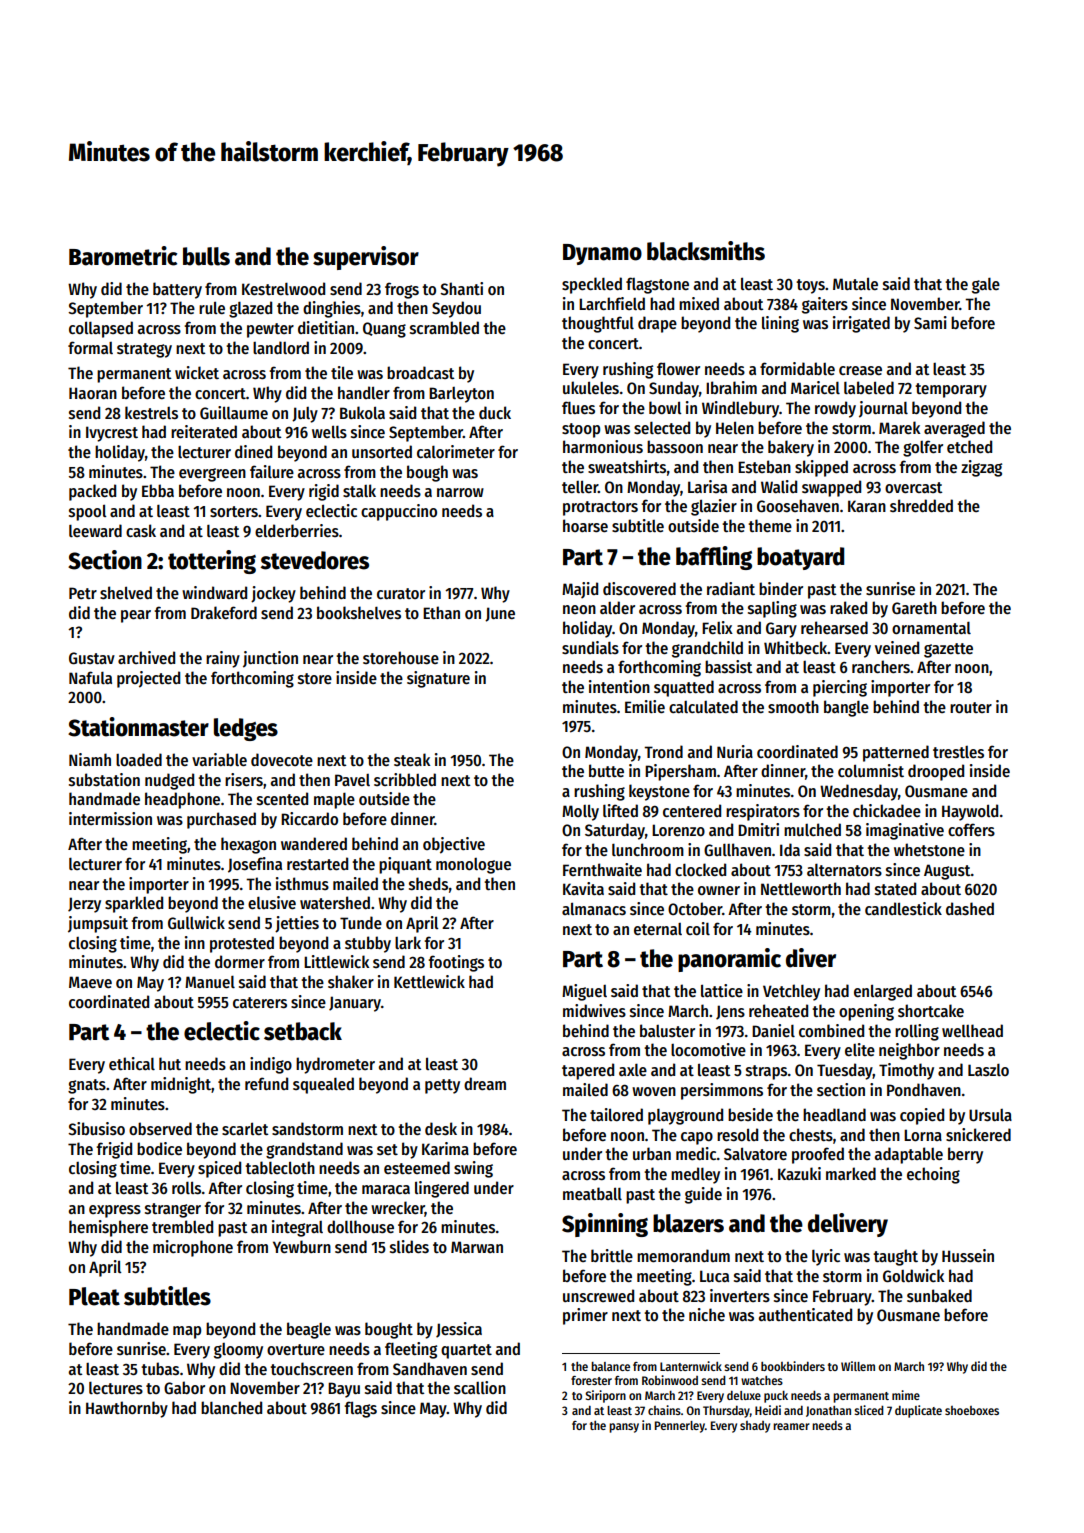 The height and width of the screenshot is (1533, 1084). I want to click on blacksmiths, so click(706, 251).
